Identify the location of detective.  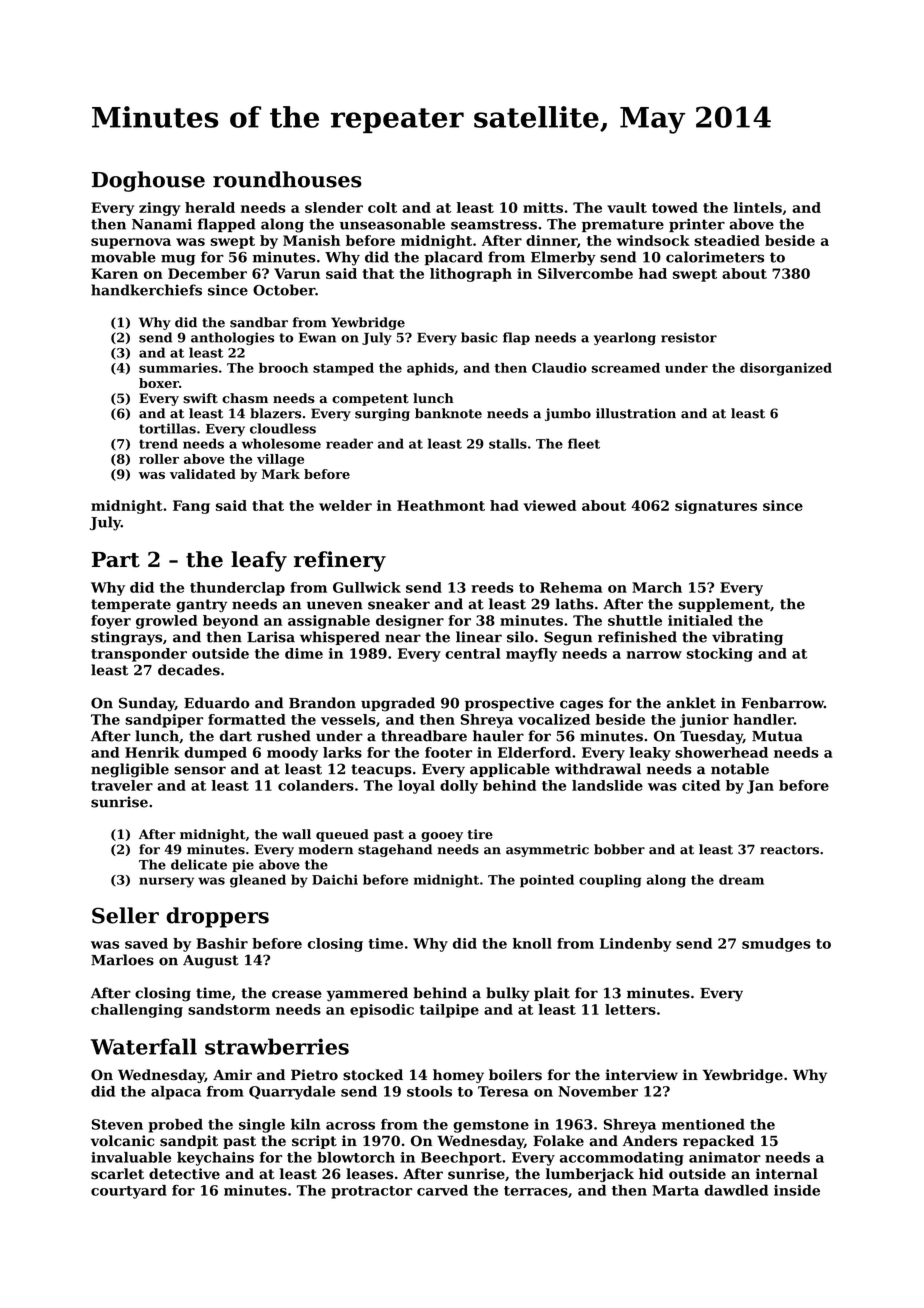
(184, 1174).
